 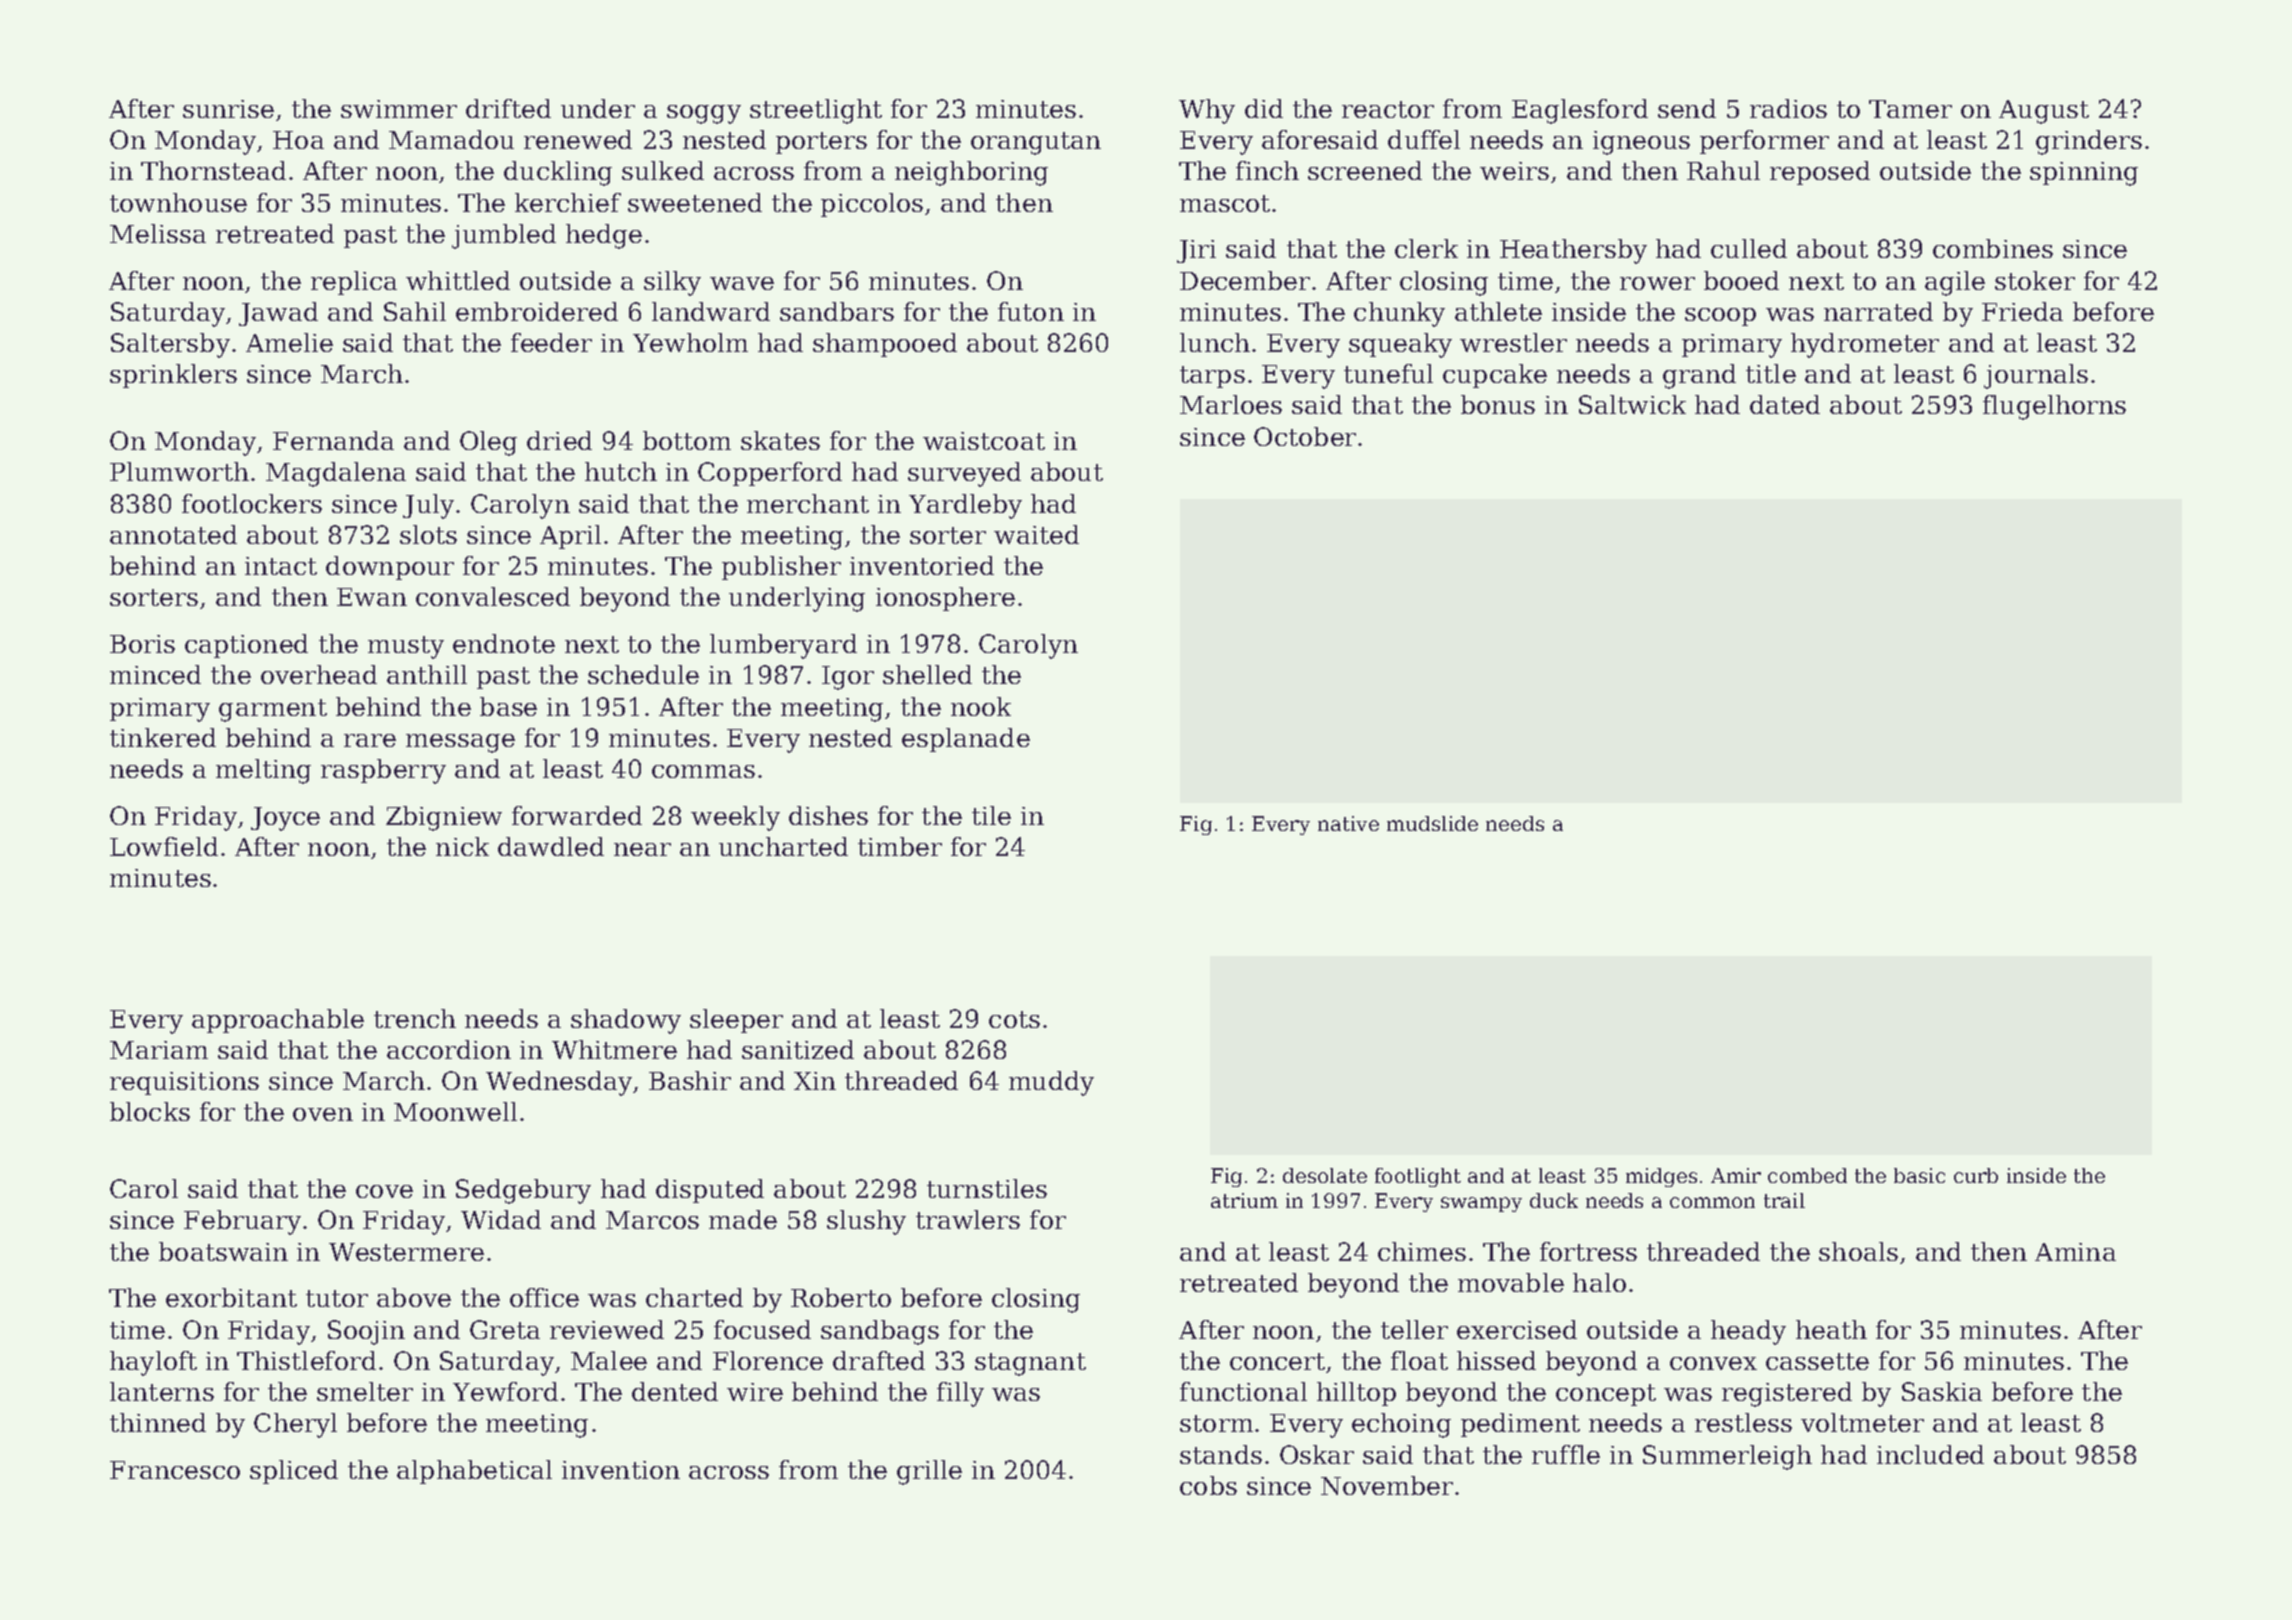 What do you see at coordinates (1051, 1083) in the screenshot?
I see `muddy` at bounding box center [1051, 1083].
